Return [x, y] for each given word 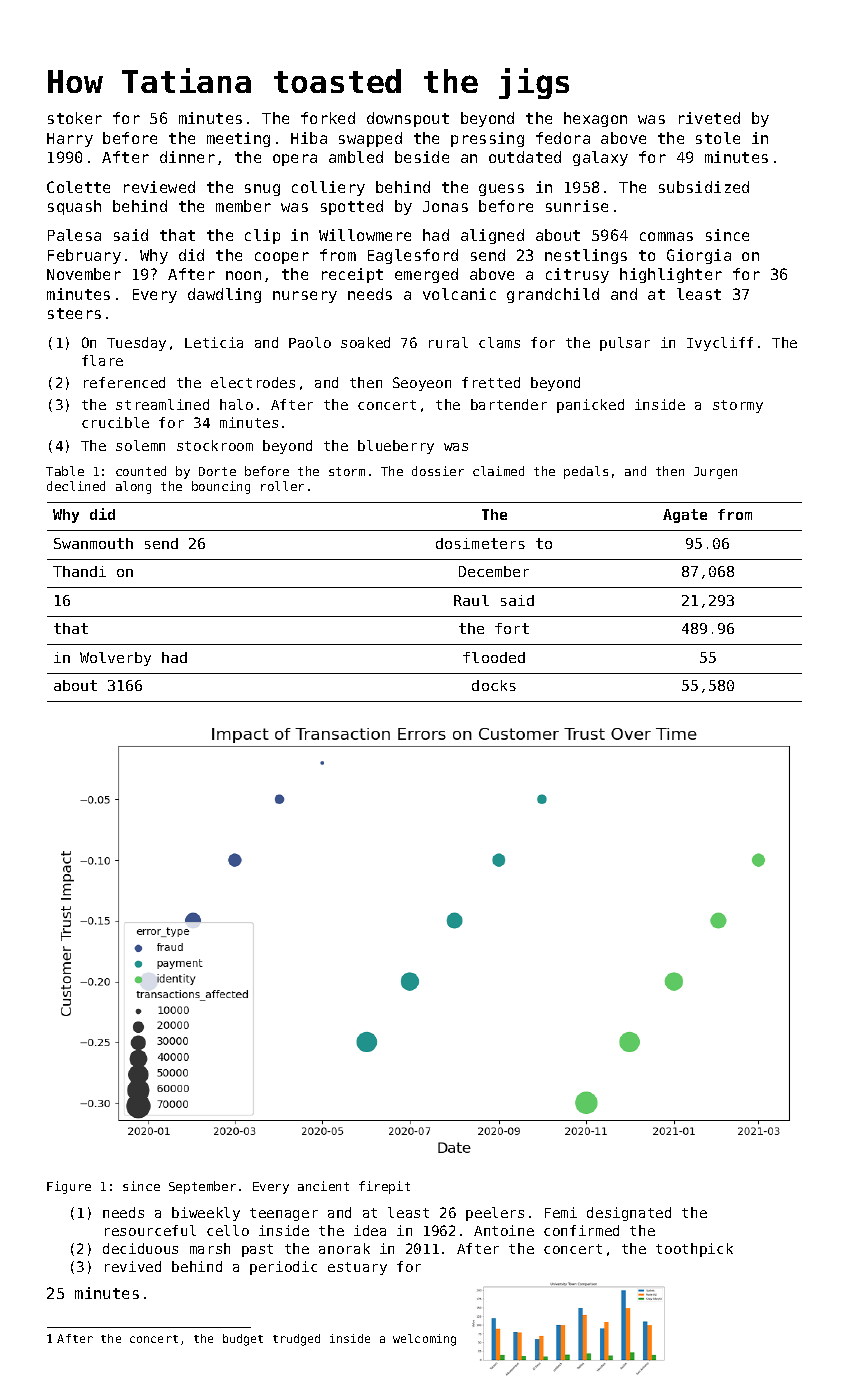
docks [494, 685]
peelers [495, 1214]
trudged [296, 1340]
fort [512, 628]
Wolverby [115, 659]
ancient [323, 1186]
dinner [187, 157]
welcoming [424, 1340]
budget [243, 1340]
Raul [471, 600]
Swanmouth [93, 543]
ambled [356, 157]
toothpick [694, 1250]
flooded [494, 657]
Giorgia [699, 256]
